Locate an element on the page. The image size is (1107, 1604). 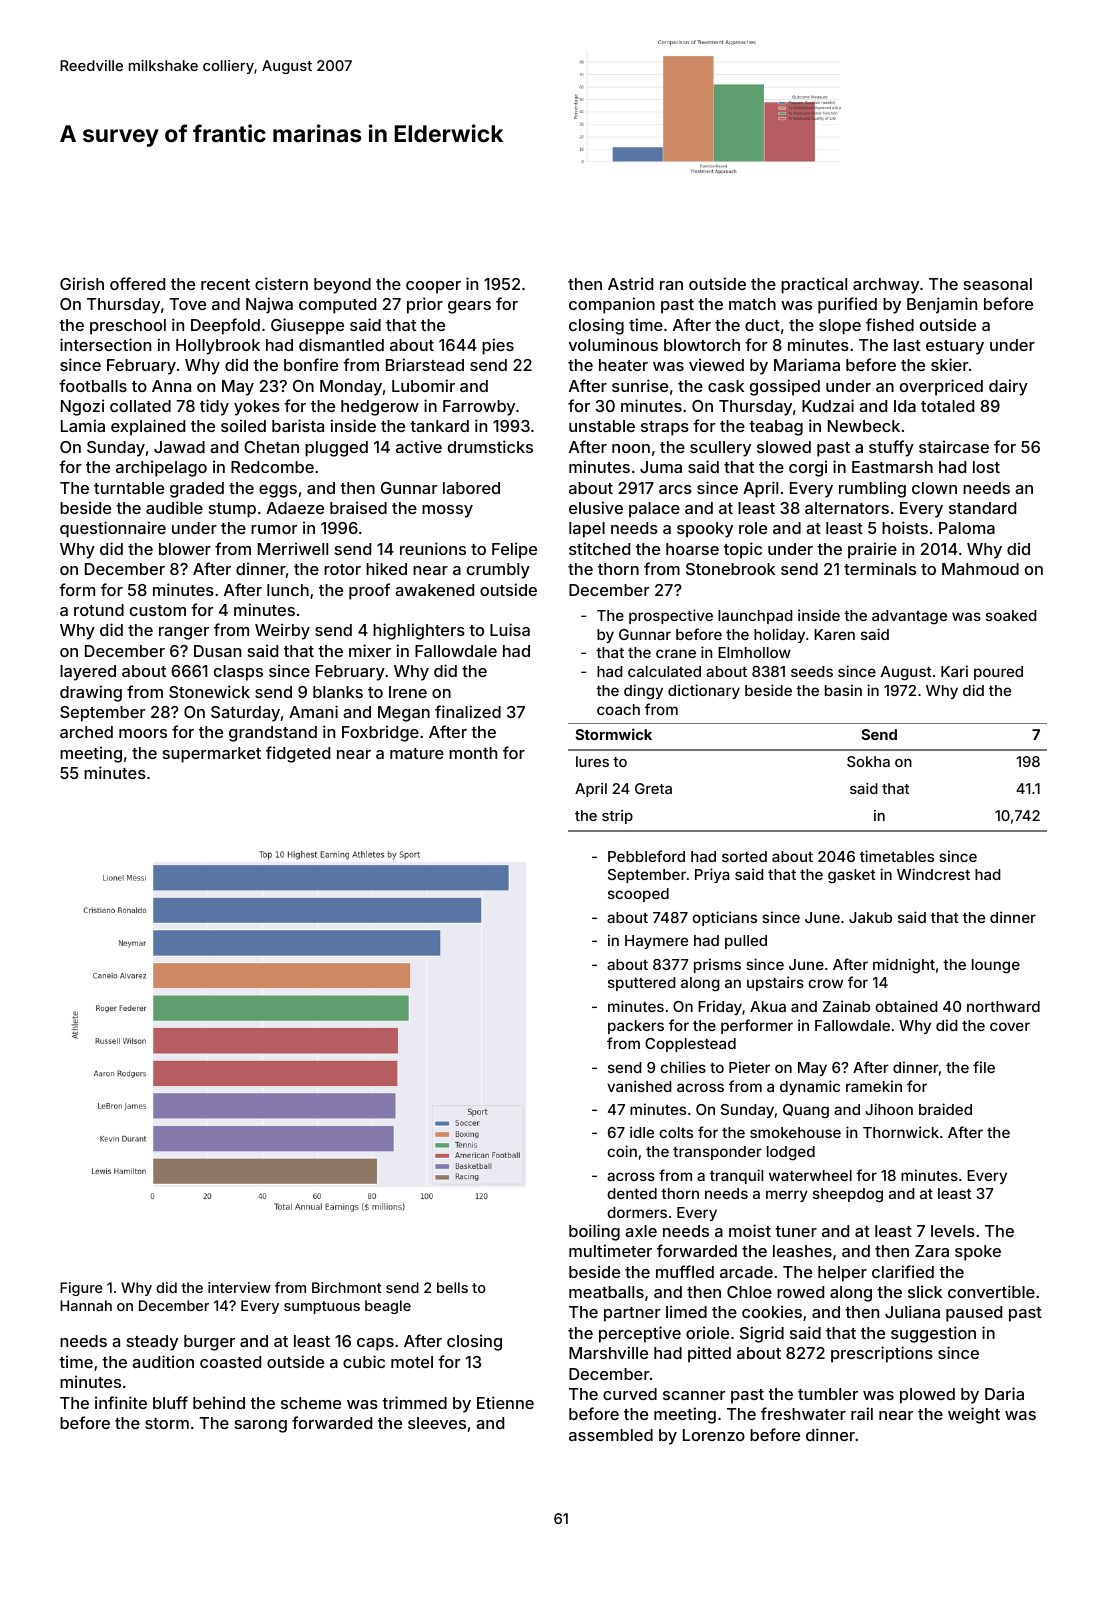
prospective is located at coordinates (671, 616).
